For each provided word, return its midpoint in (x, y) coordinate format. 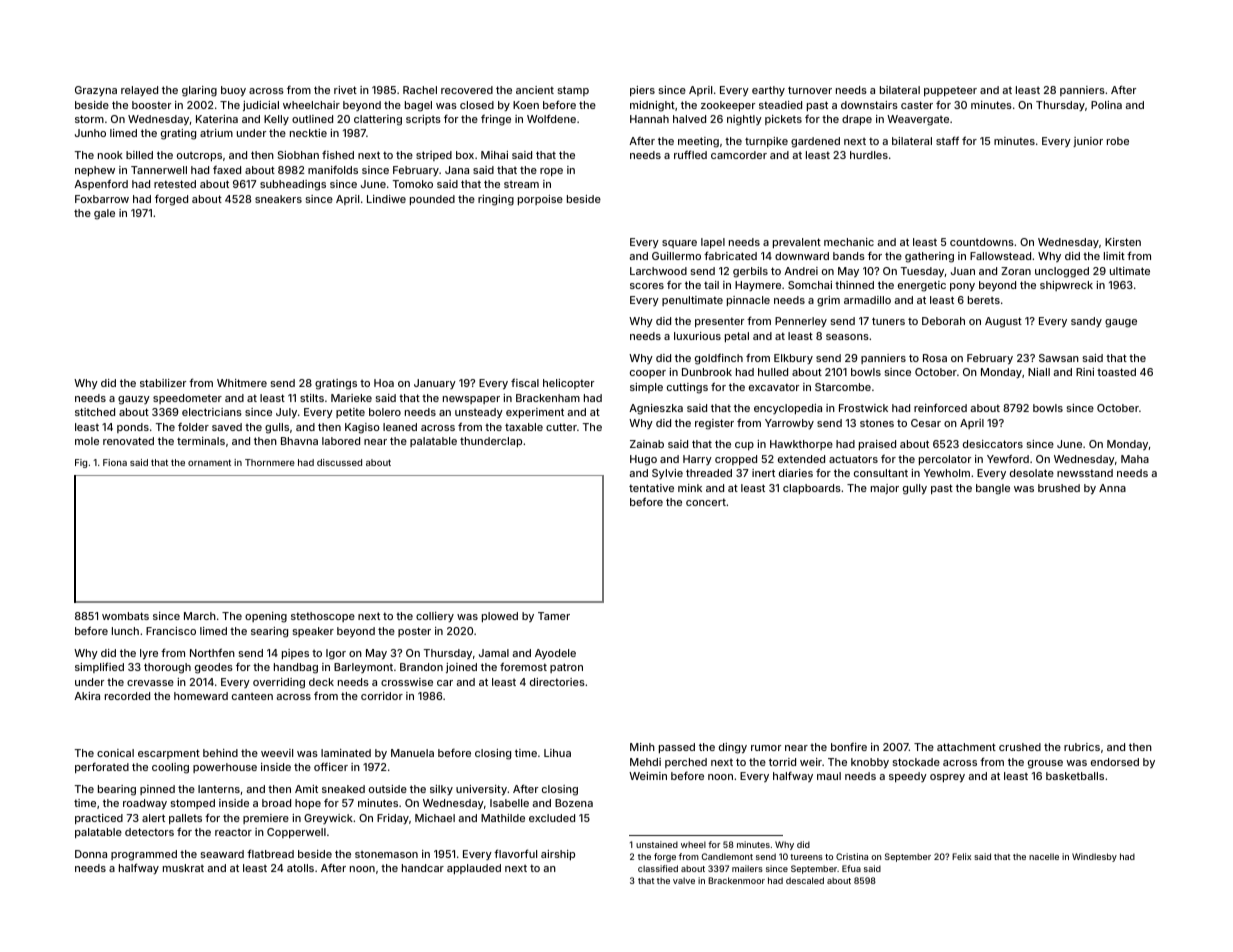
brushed (1059, 488)
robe (1118, 141)
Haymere (758, 286)
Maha (1135, 459)
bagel (418, 106)
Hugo (643, 460)
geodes (214, 668)
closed (477, 105)
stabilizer (163, 383)
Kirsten (1123, 242)
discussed (339, 462)
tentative (651, 488)
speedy (908, 777)
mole (87, 441)
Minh (642, 747)
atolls (300, 868)
